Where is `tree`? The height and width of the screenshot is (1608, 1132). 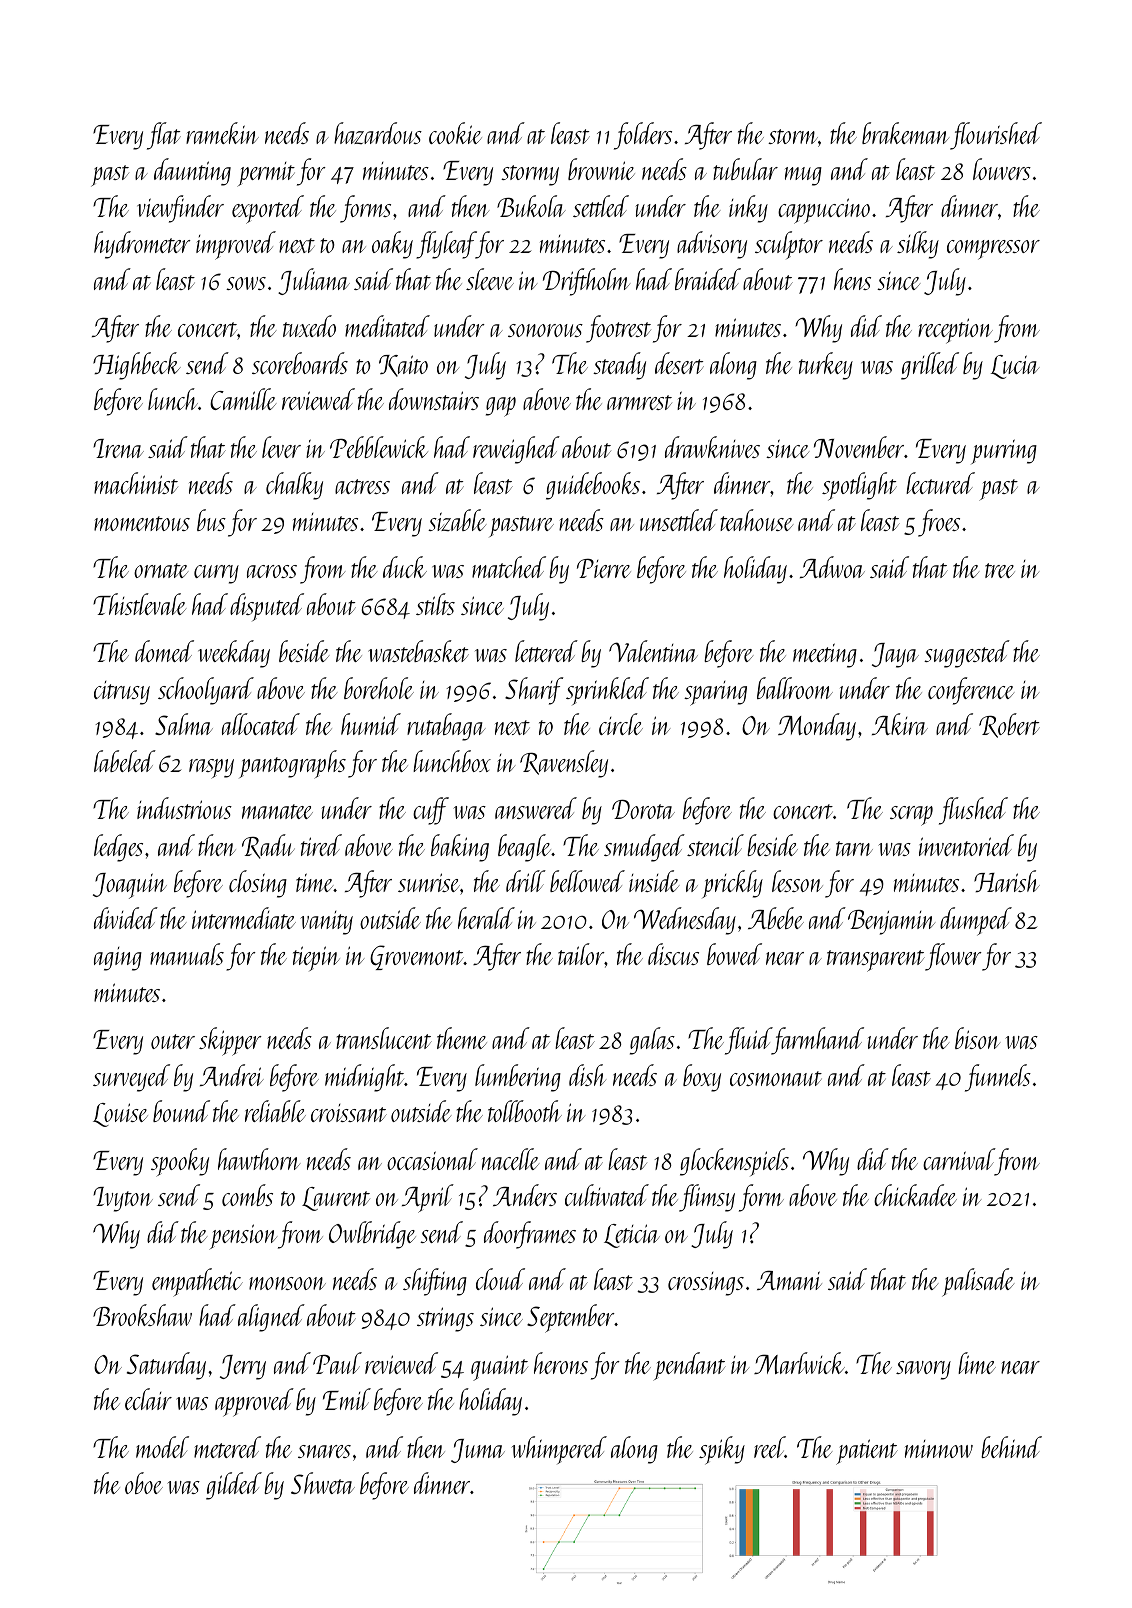
tree is located at coordinates (1000, 570).
